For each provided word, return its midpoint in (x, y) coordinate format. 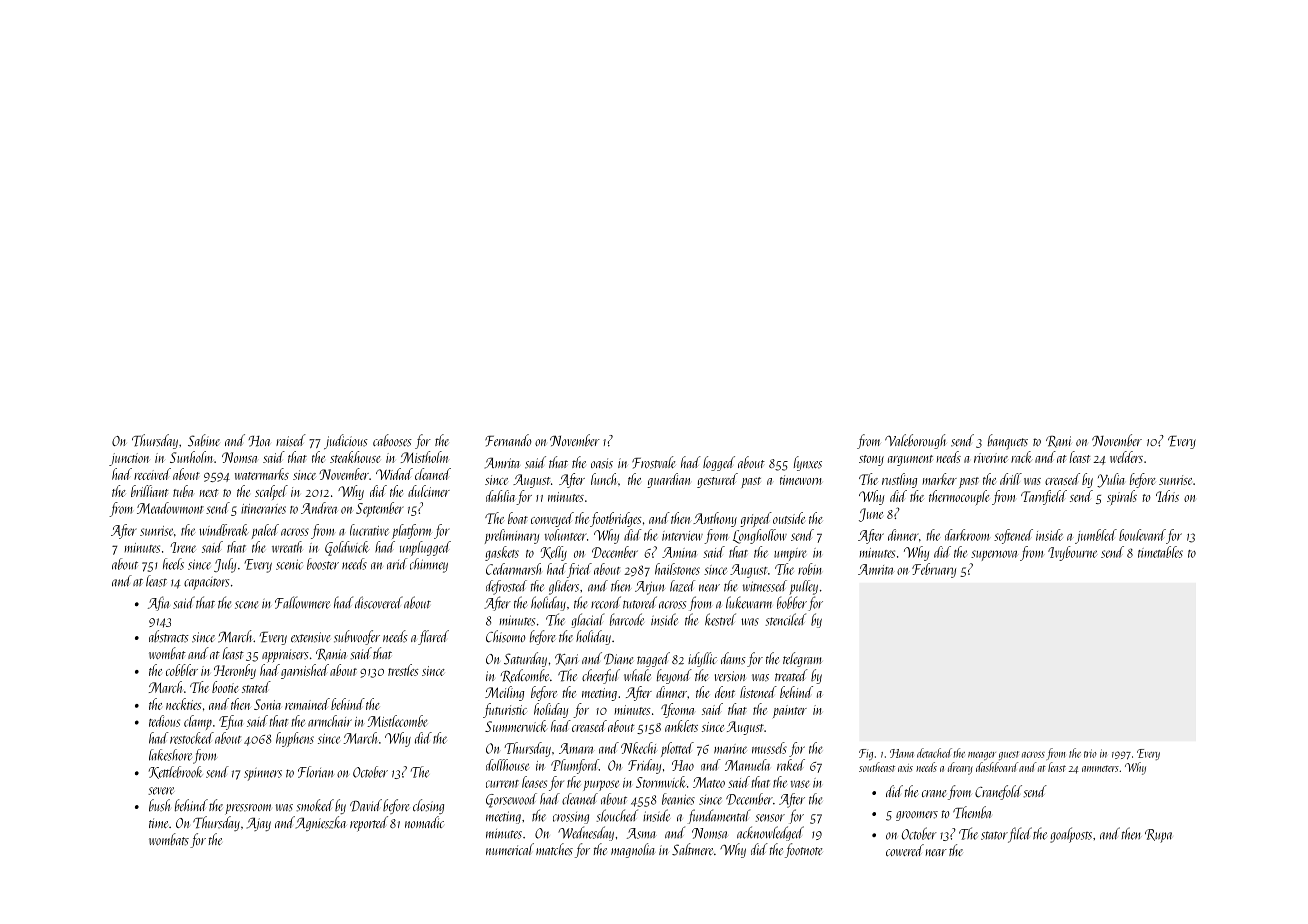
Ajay (258, 824)
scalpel (271, 492)
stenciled (785, 619)
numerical (510, 849)
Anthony (715, 519)
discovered (379, 602)
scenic (289, 564)
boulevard (1142, 535)
